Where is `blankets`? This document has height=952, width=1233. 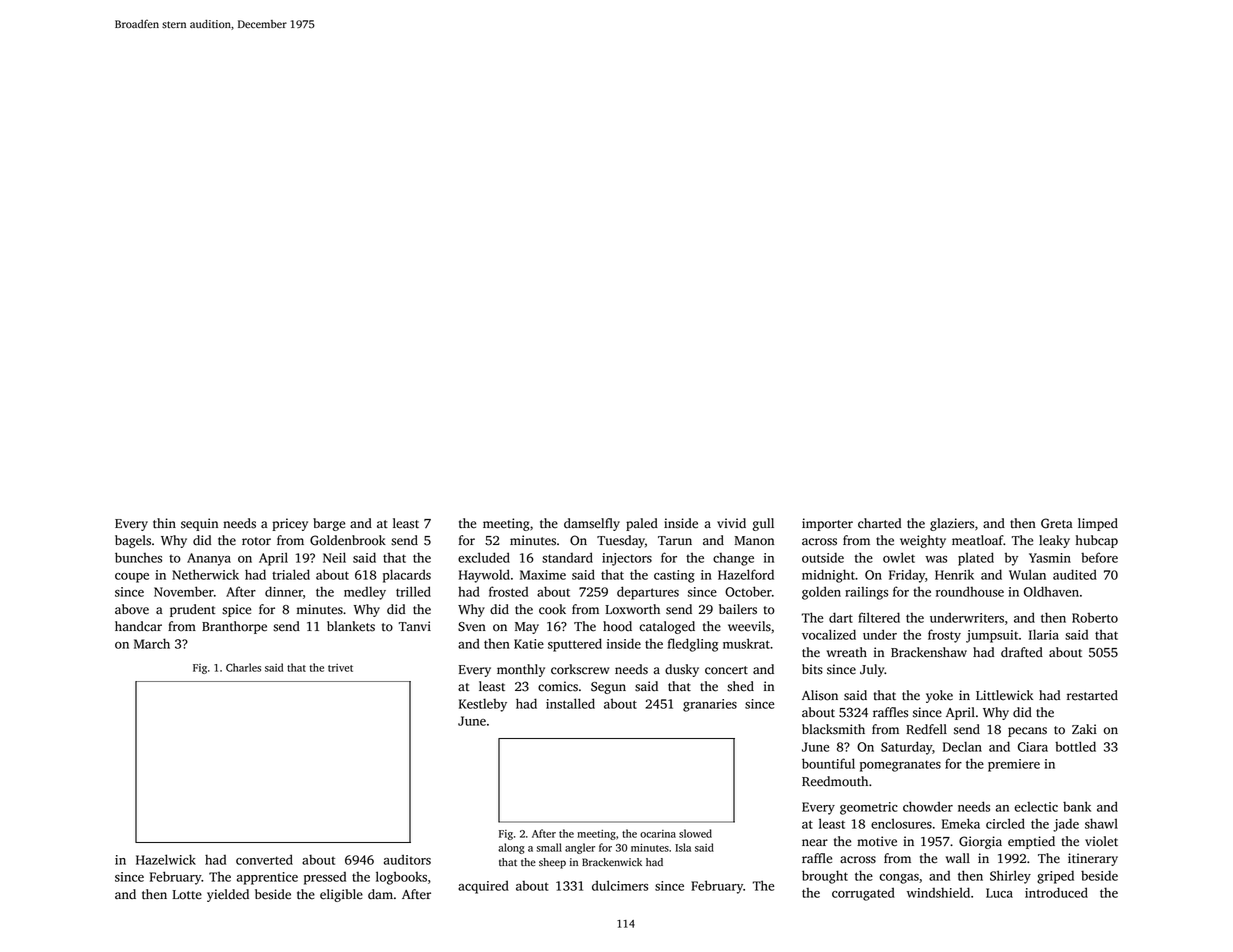 blankets is located at coordinates (351, 626).
